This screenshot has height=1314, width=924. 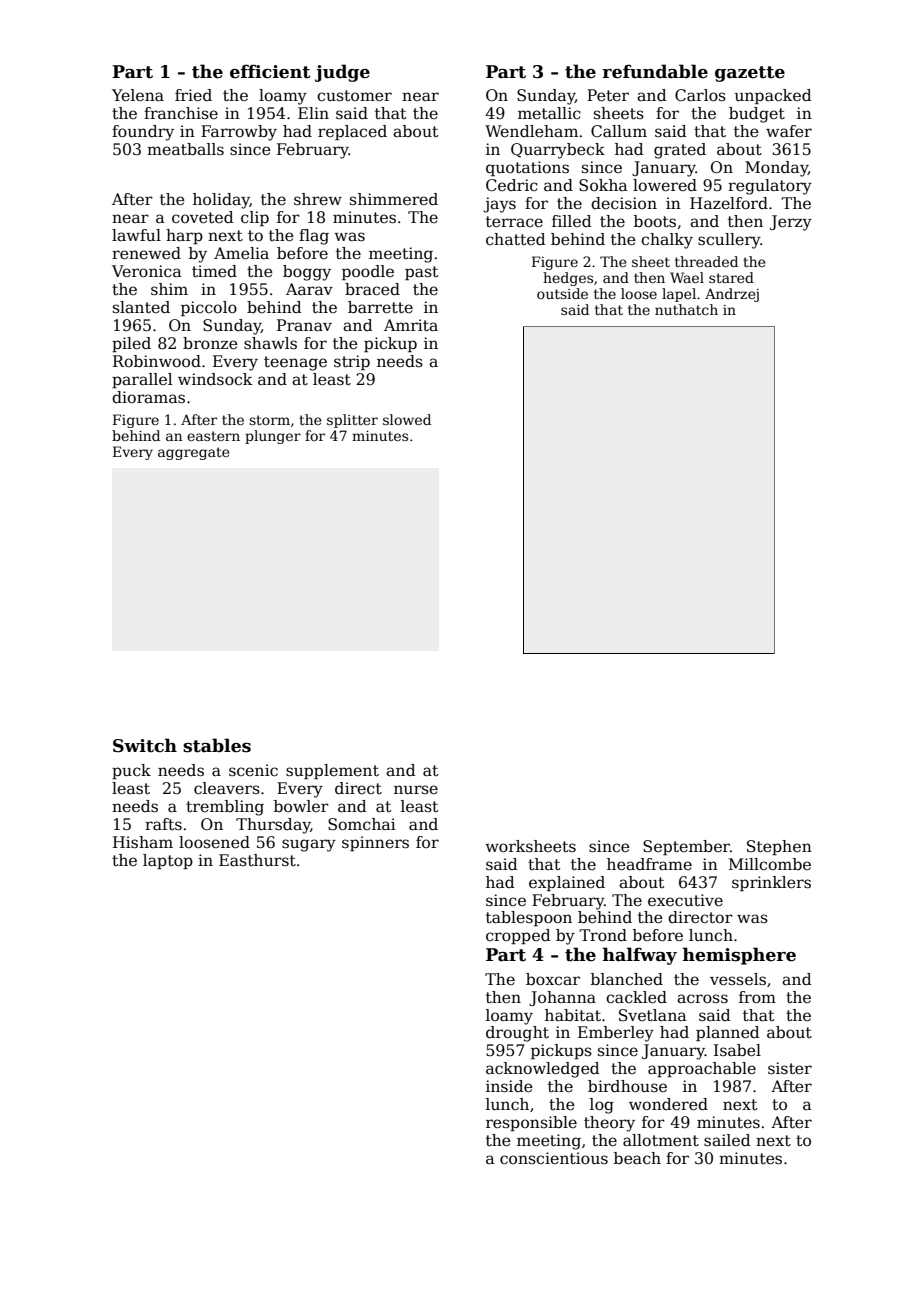 What do you see at coordinates (372, 289) in the screenshot?
I see `braced` at bounding box center [372, 289].
